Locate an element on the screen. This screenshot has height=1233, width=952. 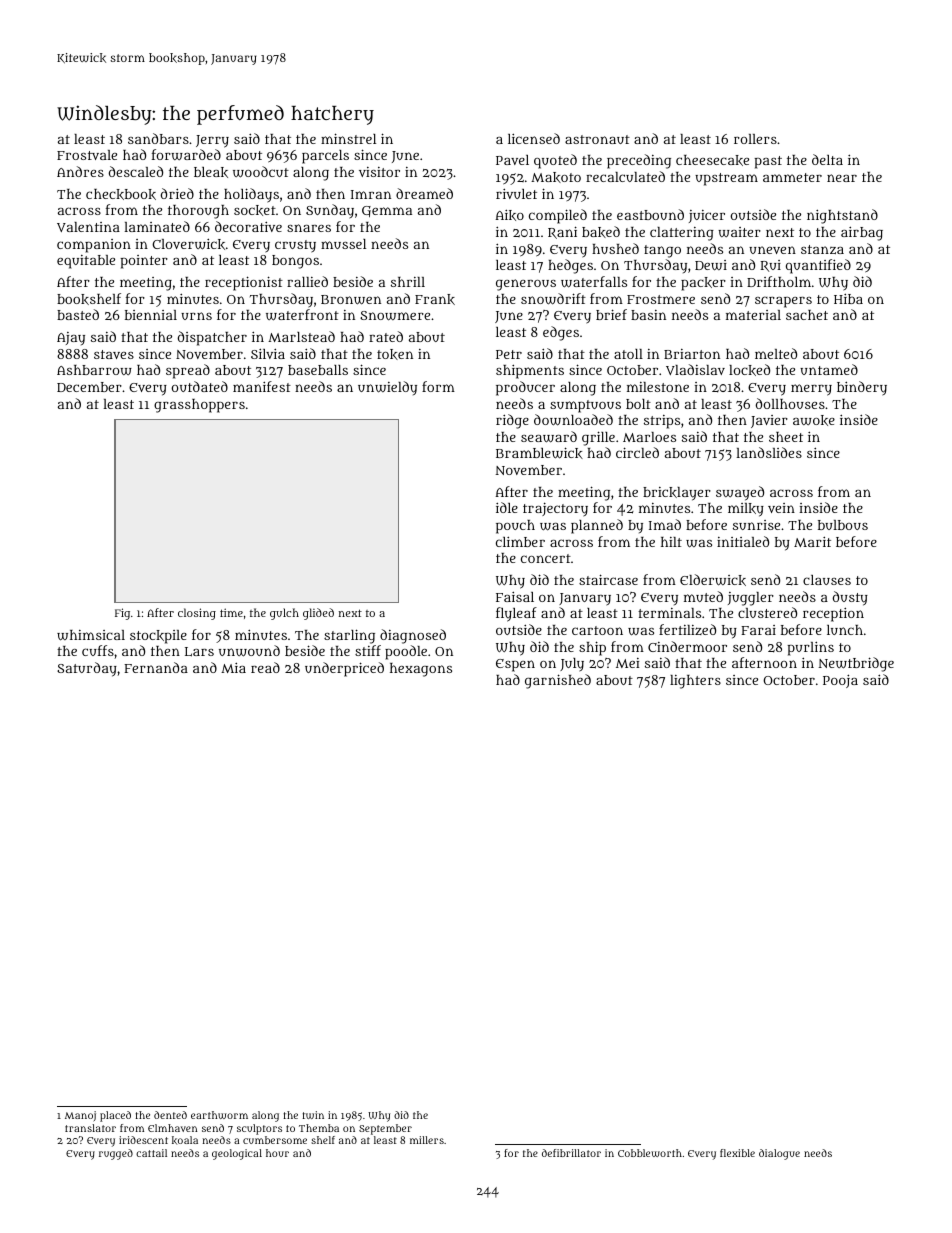
September is located at coordinates (385, 1129).
